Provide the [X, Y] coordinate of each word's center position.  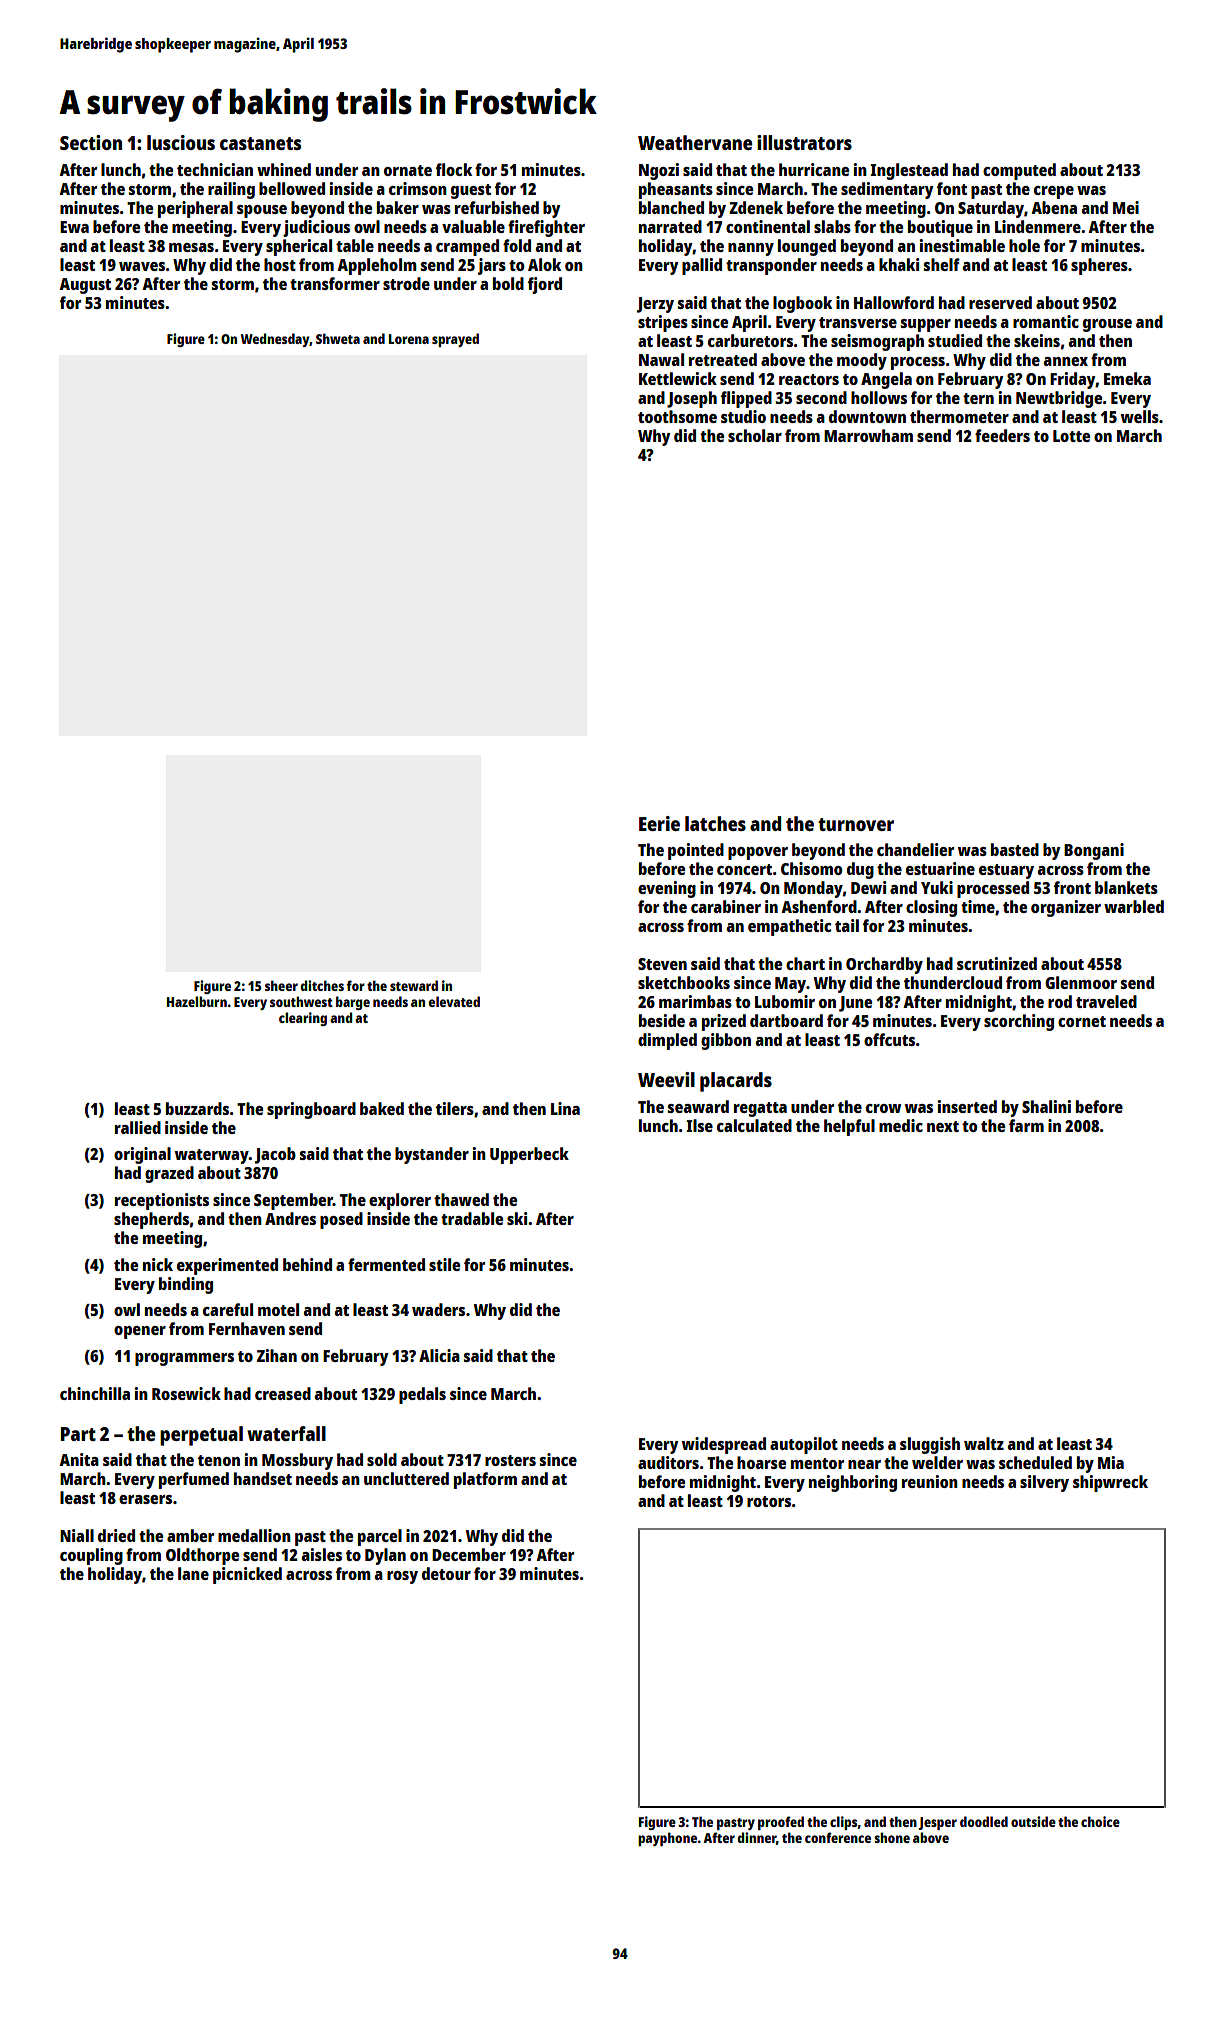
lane [193, 1573]
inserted [967, 1106]
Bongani [1094, 851]
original [142, 1155]
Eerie [659, 823]
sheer [281, 985]
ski [517, 1218]
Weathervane [695, 142]
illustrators [804, 142]
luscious [181, 142]
